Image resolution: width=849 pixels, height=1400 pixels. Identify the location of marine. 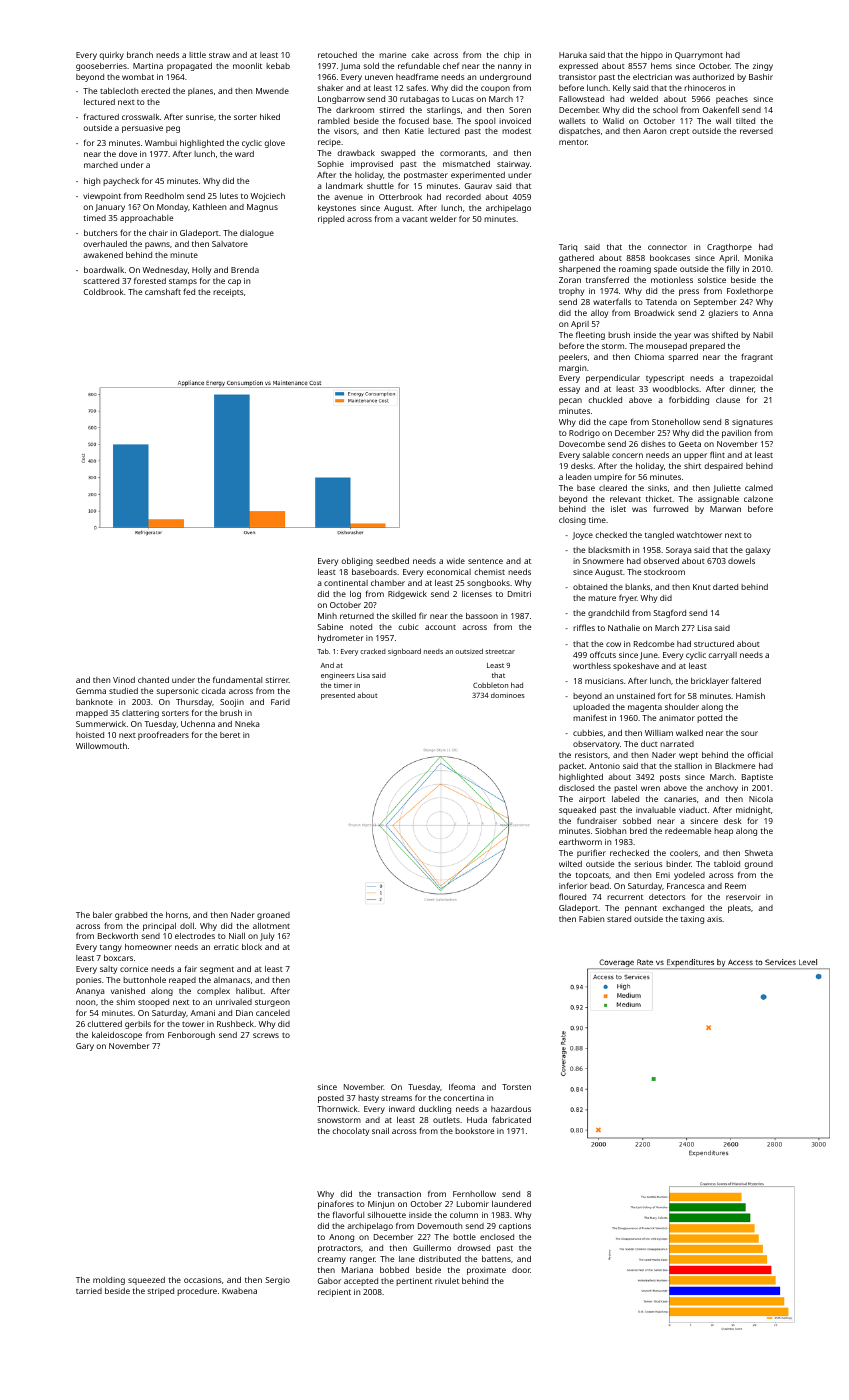
(392, 55).
